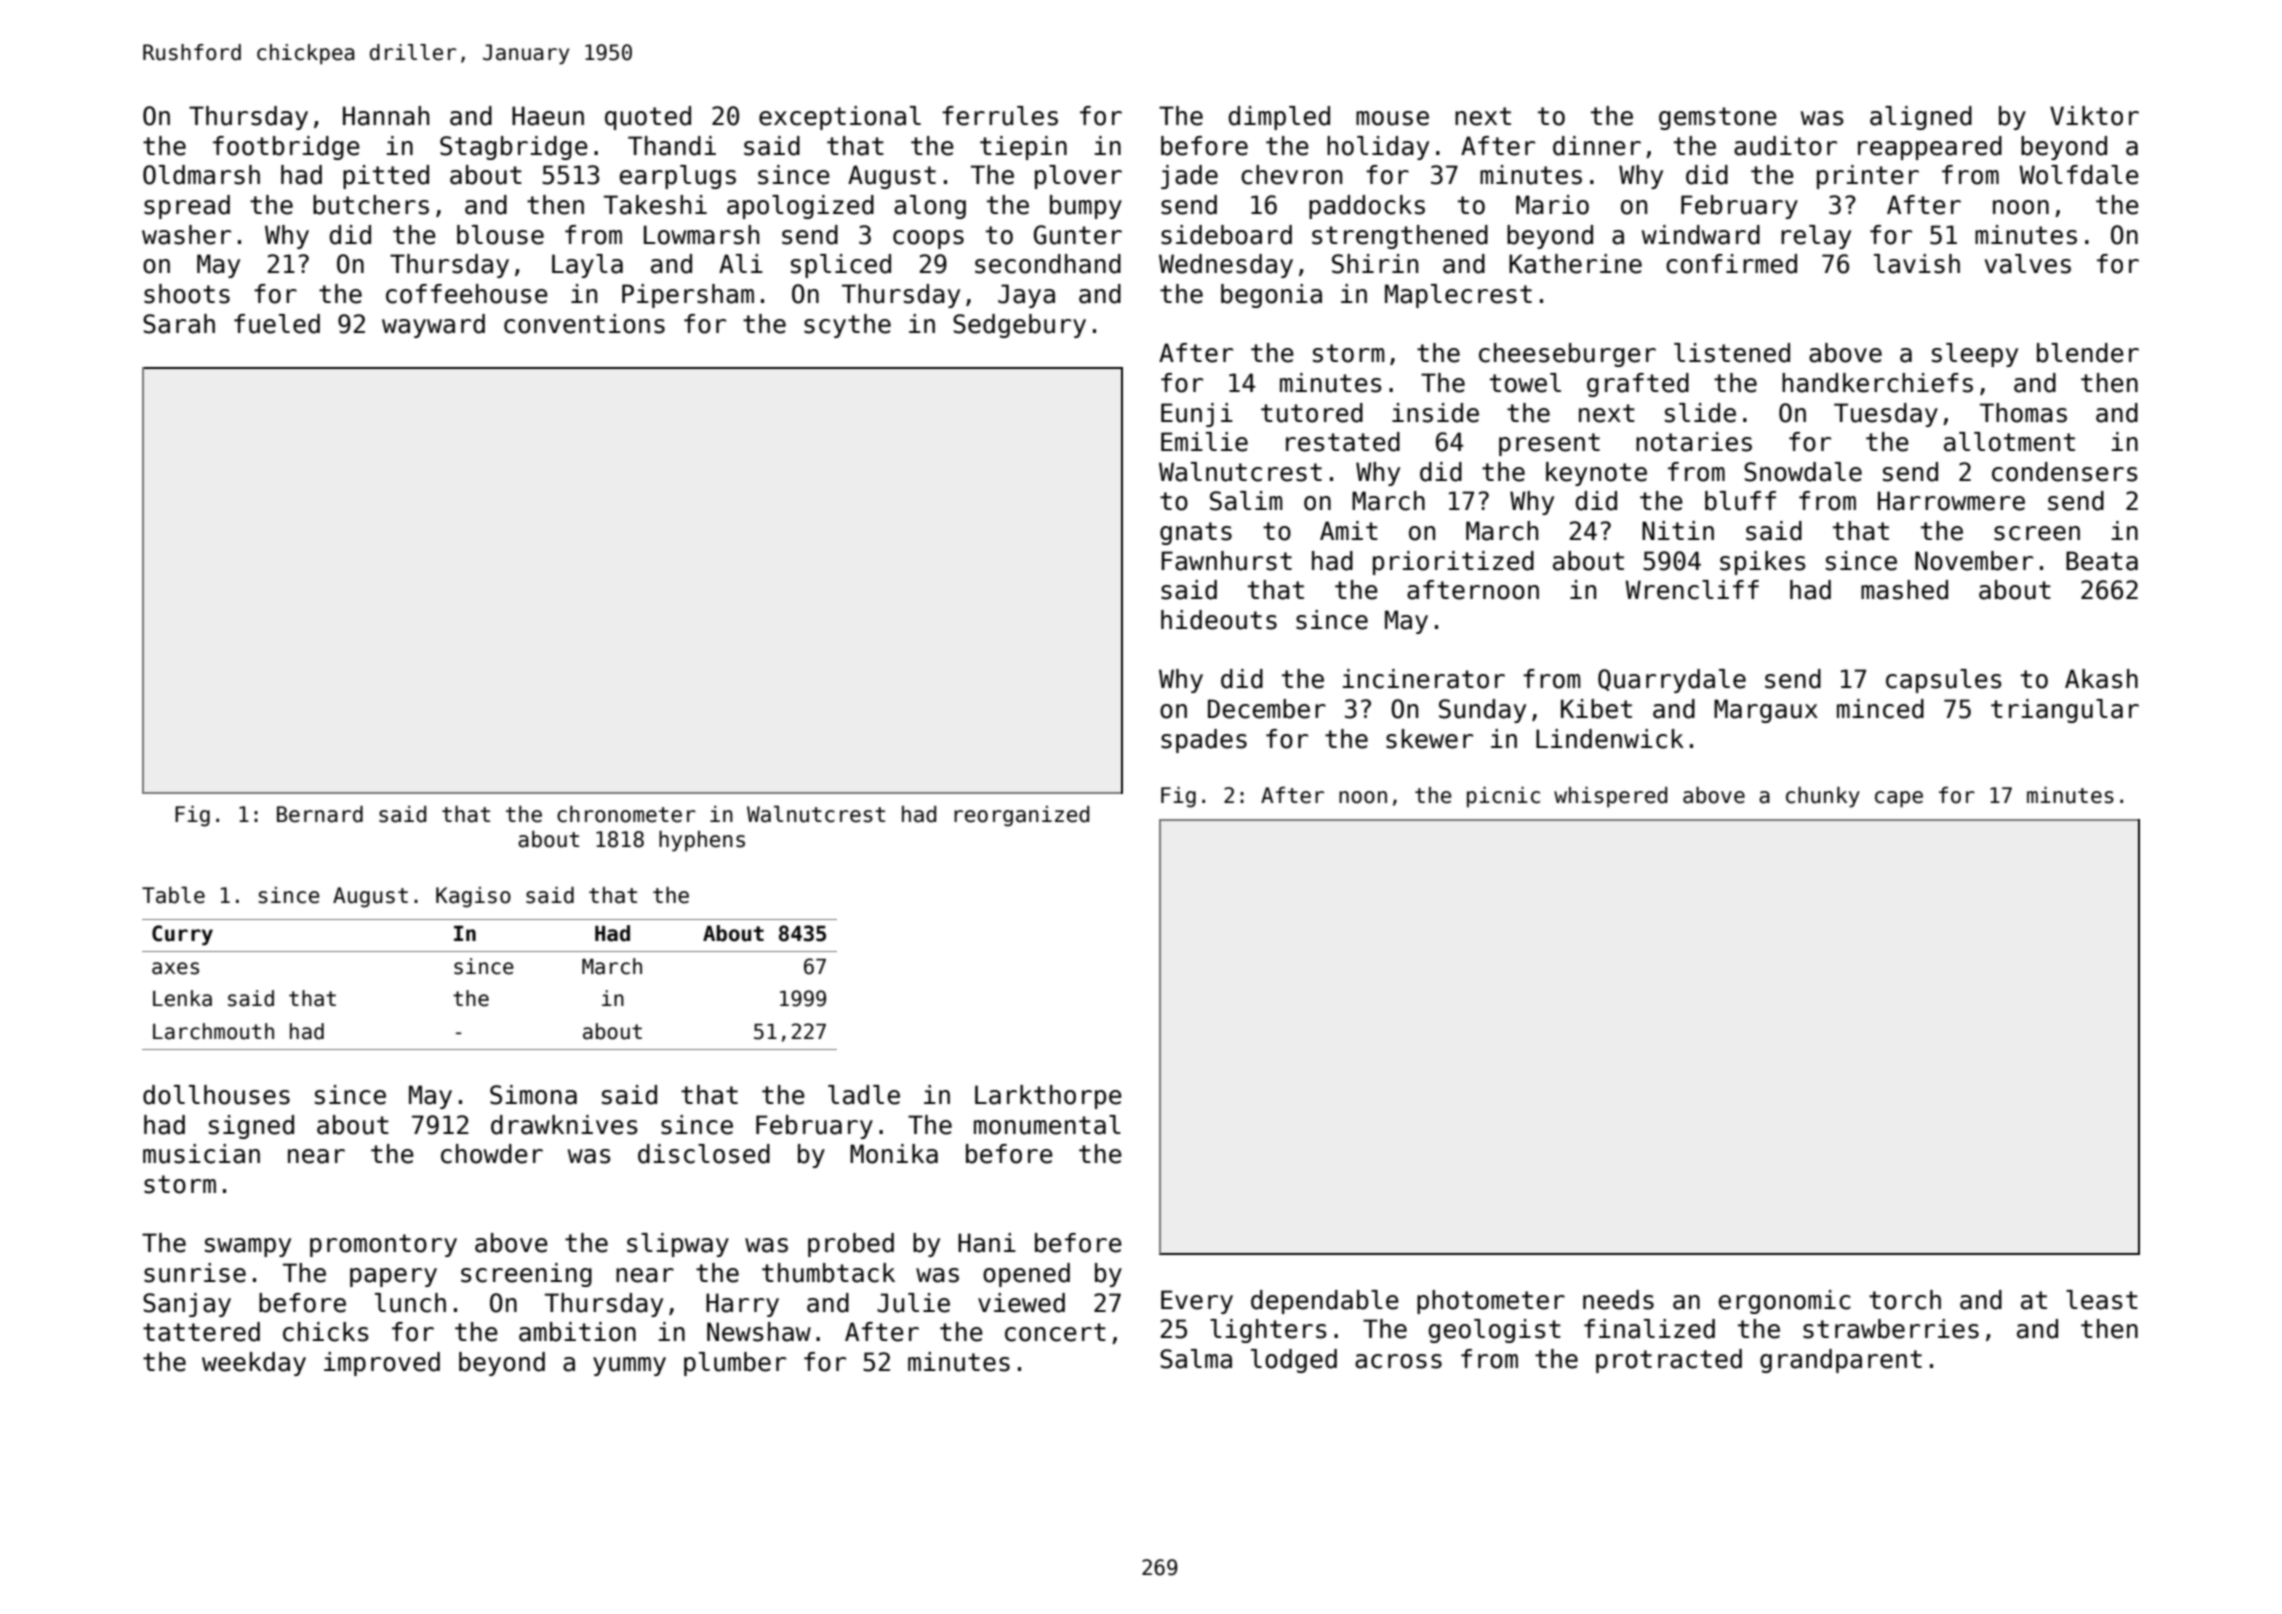 This image has width=2282, height=1614. What do you see at coordinates (1325, 1302) in the image?
I see `dependable` at bounding box center [1325, 1302].
